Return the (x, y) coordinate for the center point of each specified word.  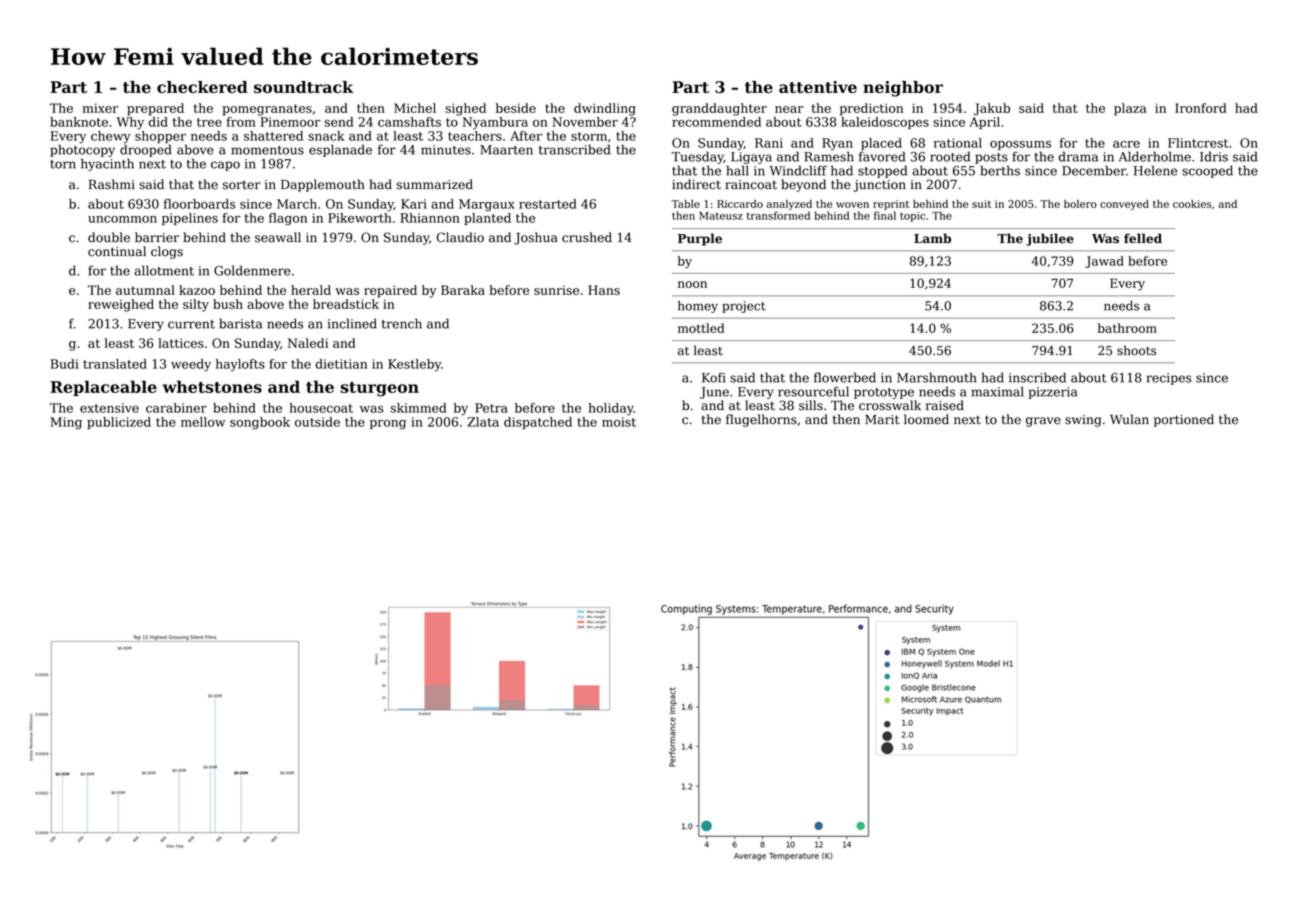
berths (1000, 170)
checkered (202, 87)
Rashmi (112, 184)
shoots (1136, 350)
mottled (701, 328)
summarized (435, 184)
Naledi (308, 343)
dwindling (605, 109)
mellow (203, 422)
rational (958, 143)
